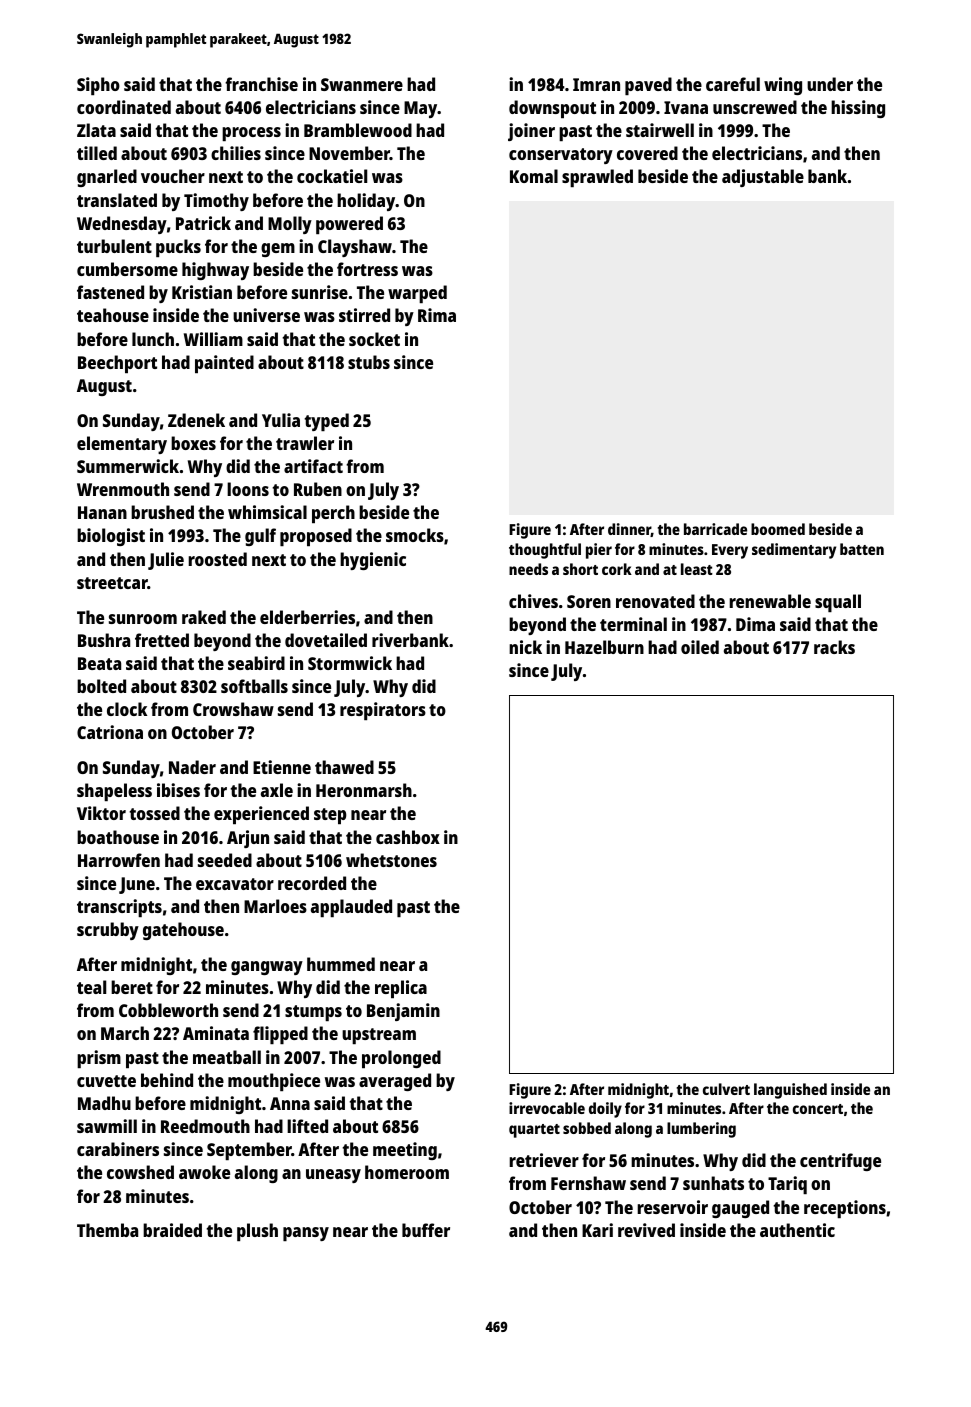 Image resolution: width=971 pixels, height=1407 pixels. I want to click on warped, so click(417, 294).
